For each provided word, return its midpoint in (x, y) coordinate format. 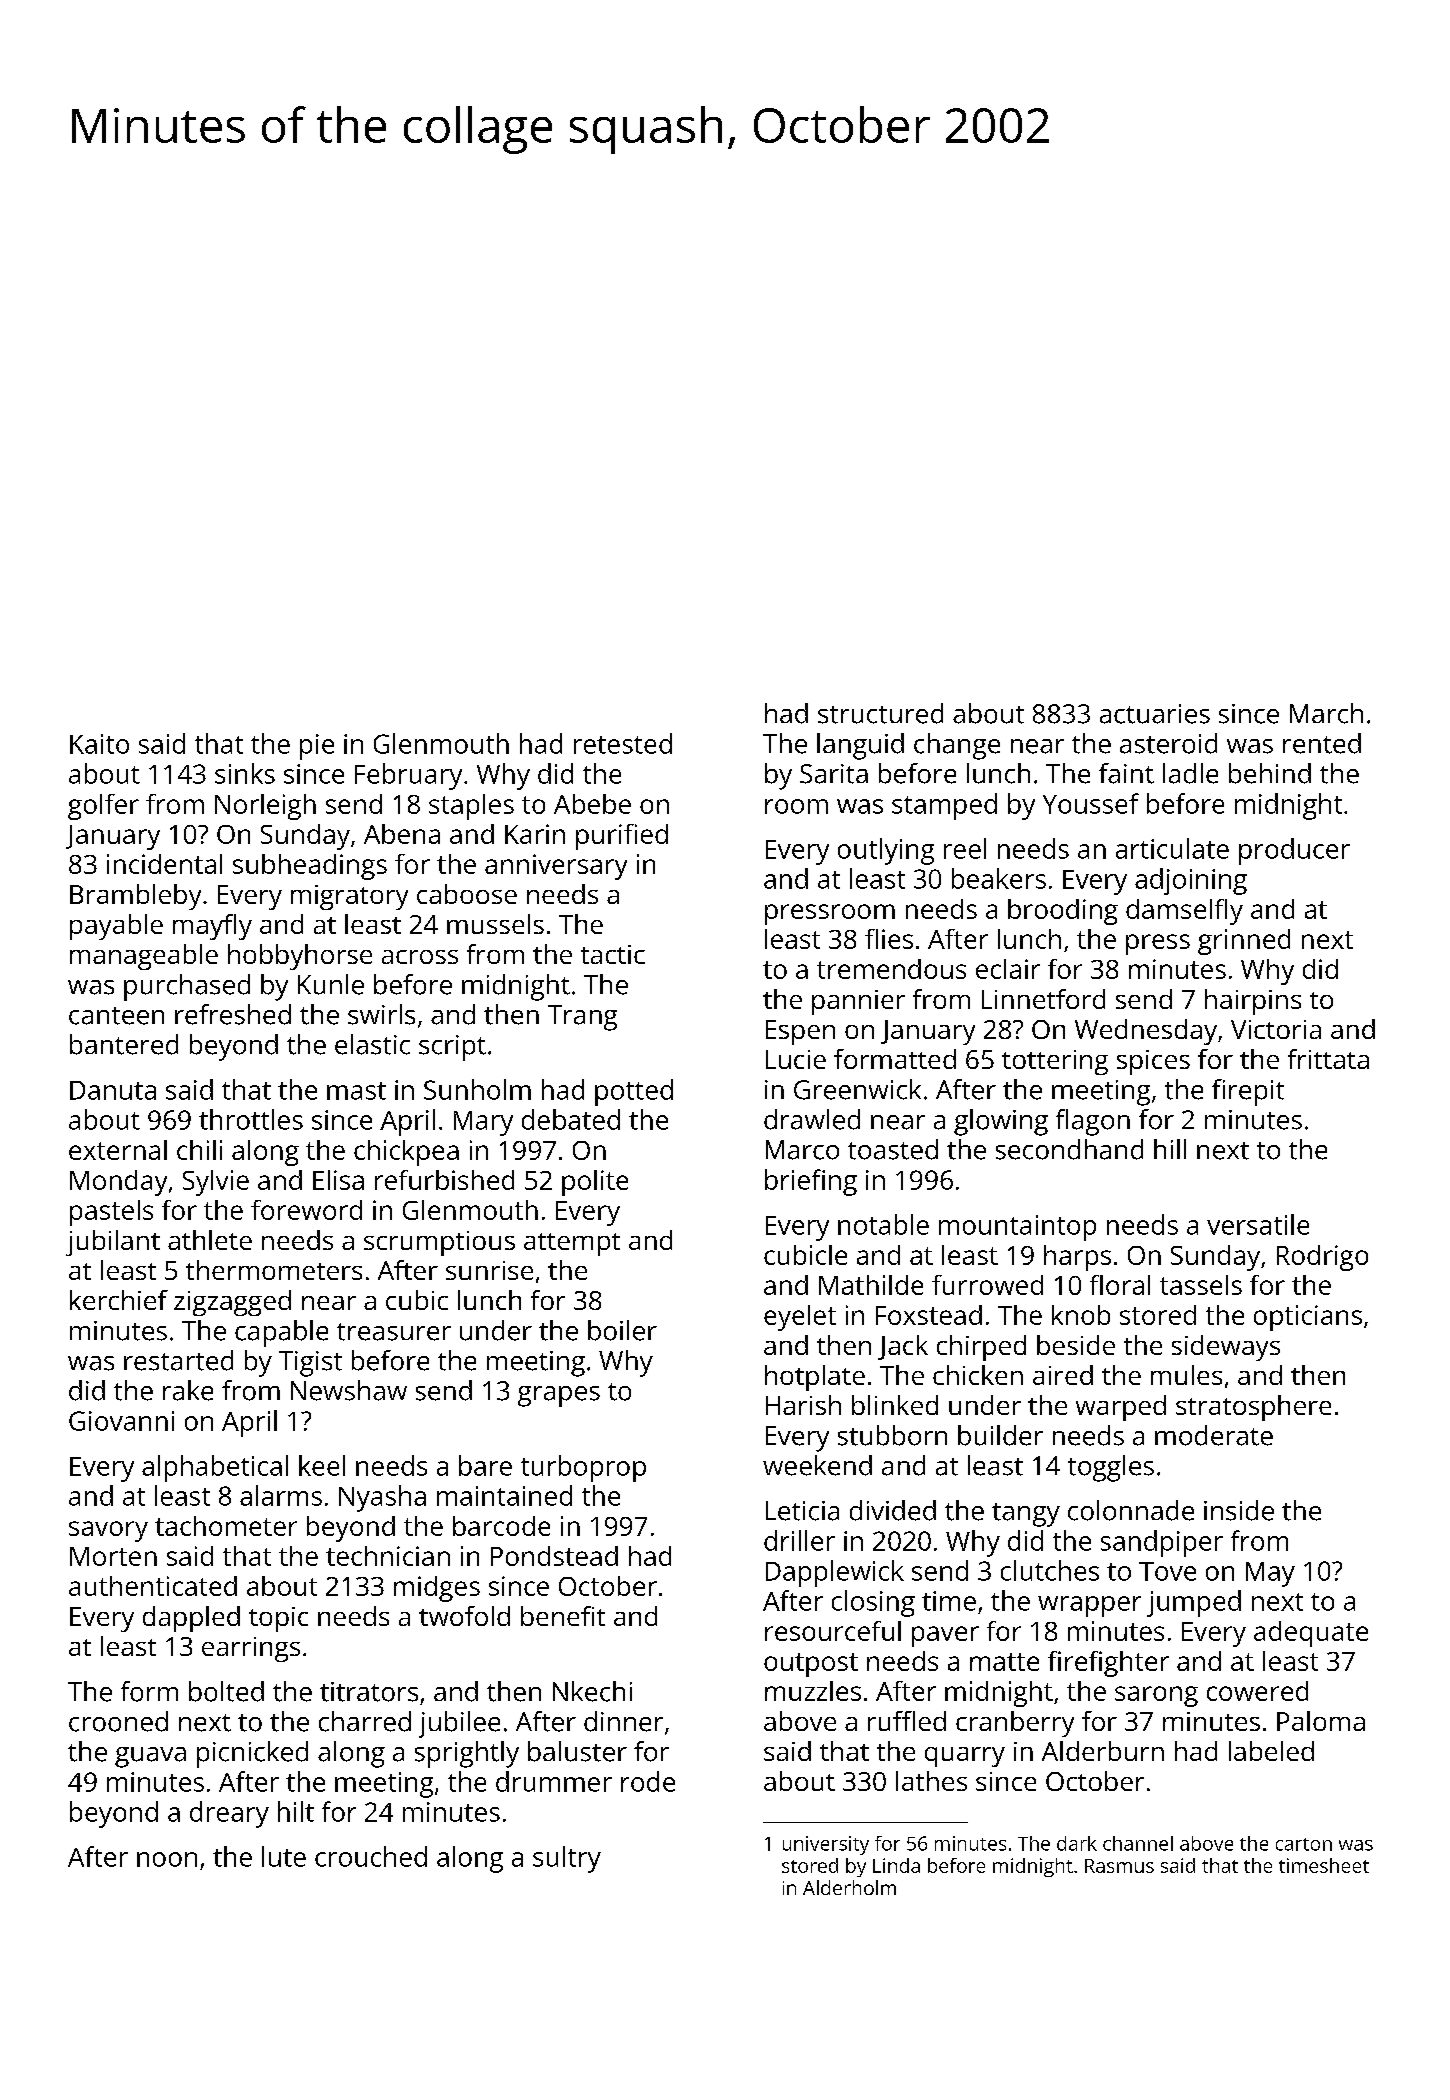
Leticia (802, 1511)
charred (365, 1721)
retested (623, 743)
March (1326, 713)
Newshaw (349, 1390)
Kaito (99, 744)
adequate (1311, 1634)
